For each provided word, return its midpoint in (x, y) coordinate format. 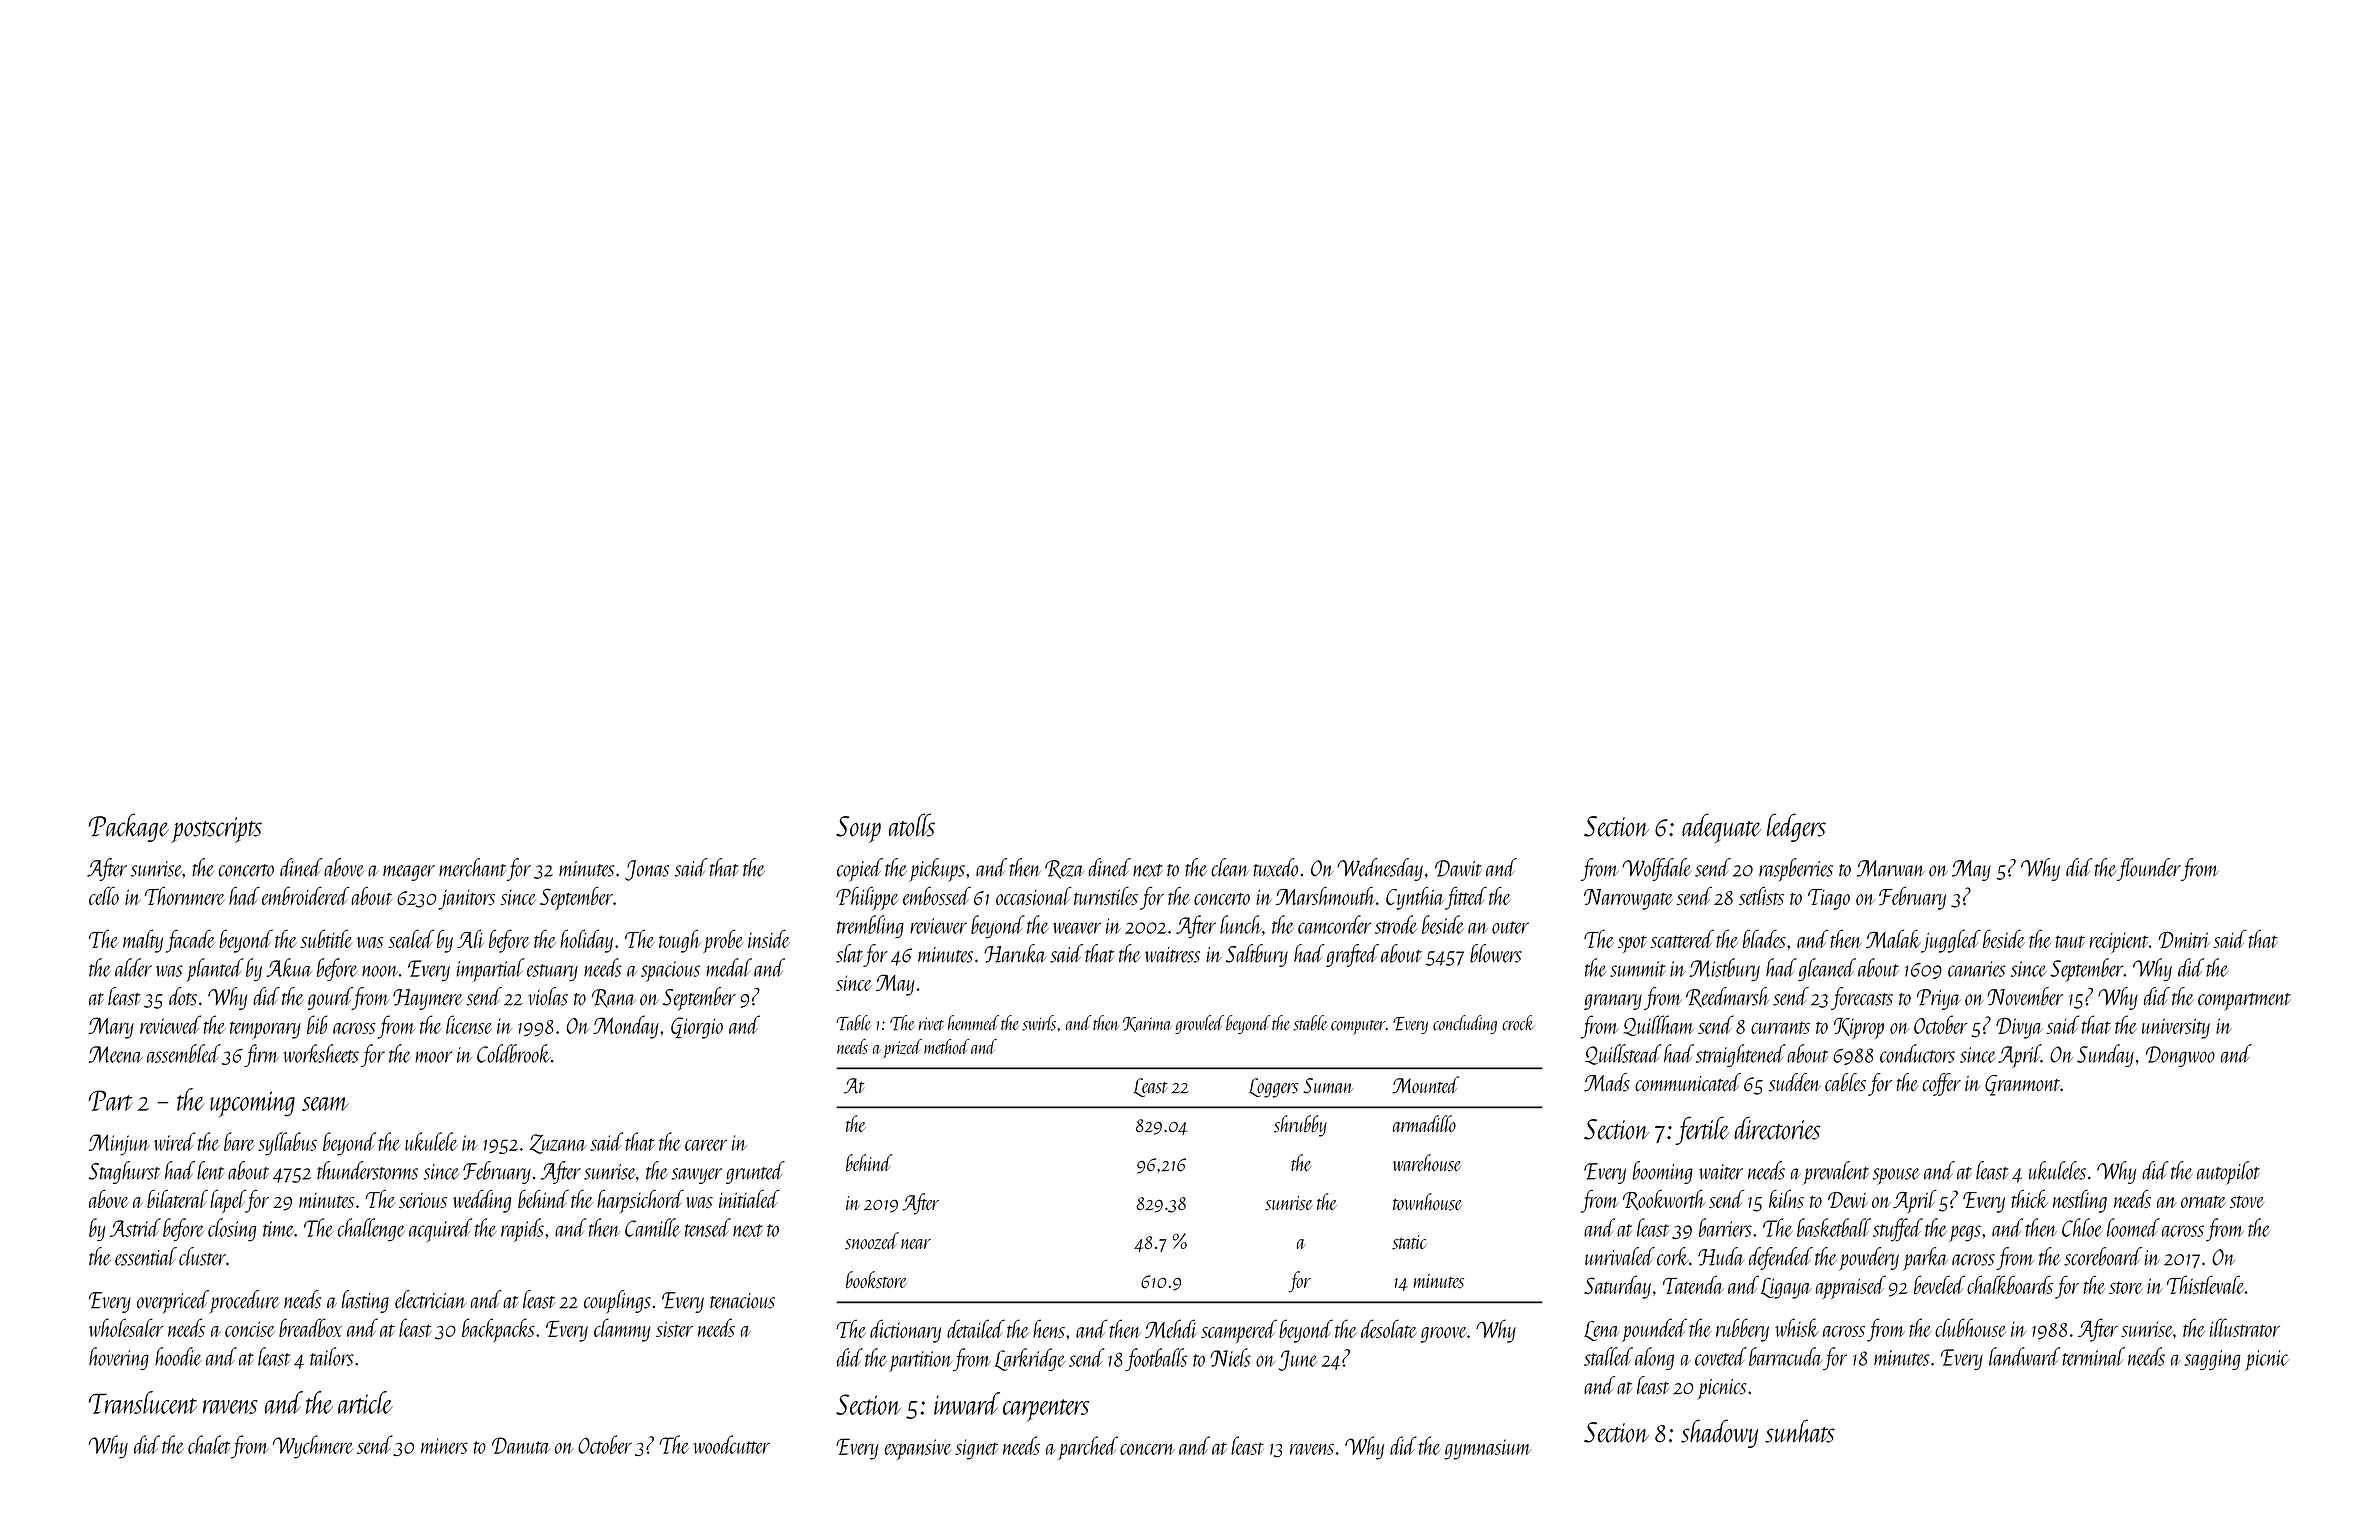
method (946, 1046)
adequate (1721, 828)
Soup (858, 829)
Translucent (143, 1402)
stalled (1608, 1356)
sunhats (1800, 1431)
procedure (244, 1302)
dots (183, 996)
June (1298, 1360)
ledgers (1796, 827)
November (2025, 996)
